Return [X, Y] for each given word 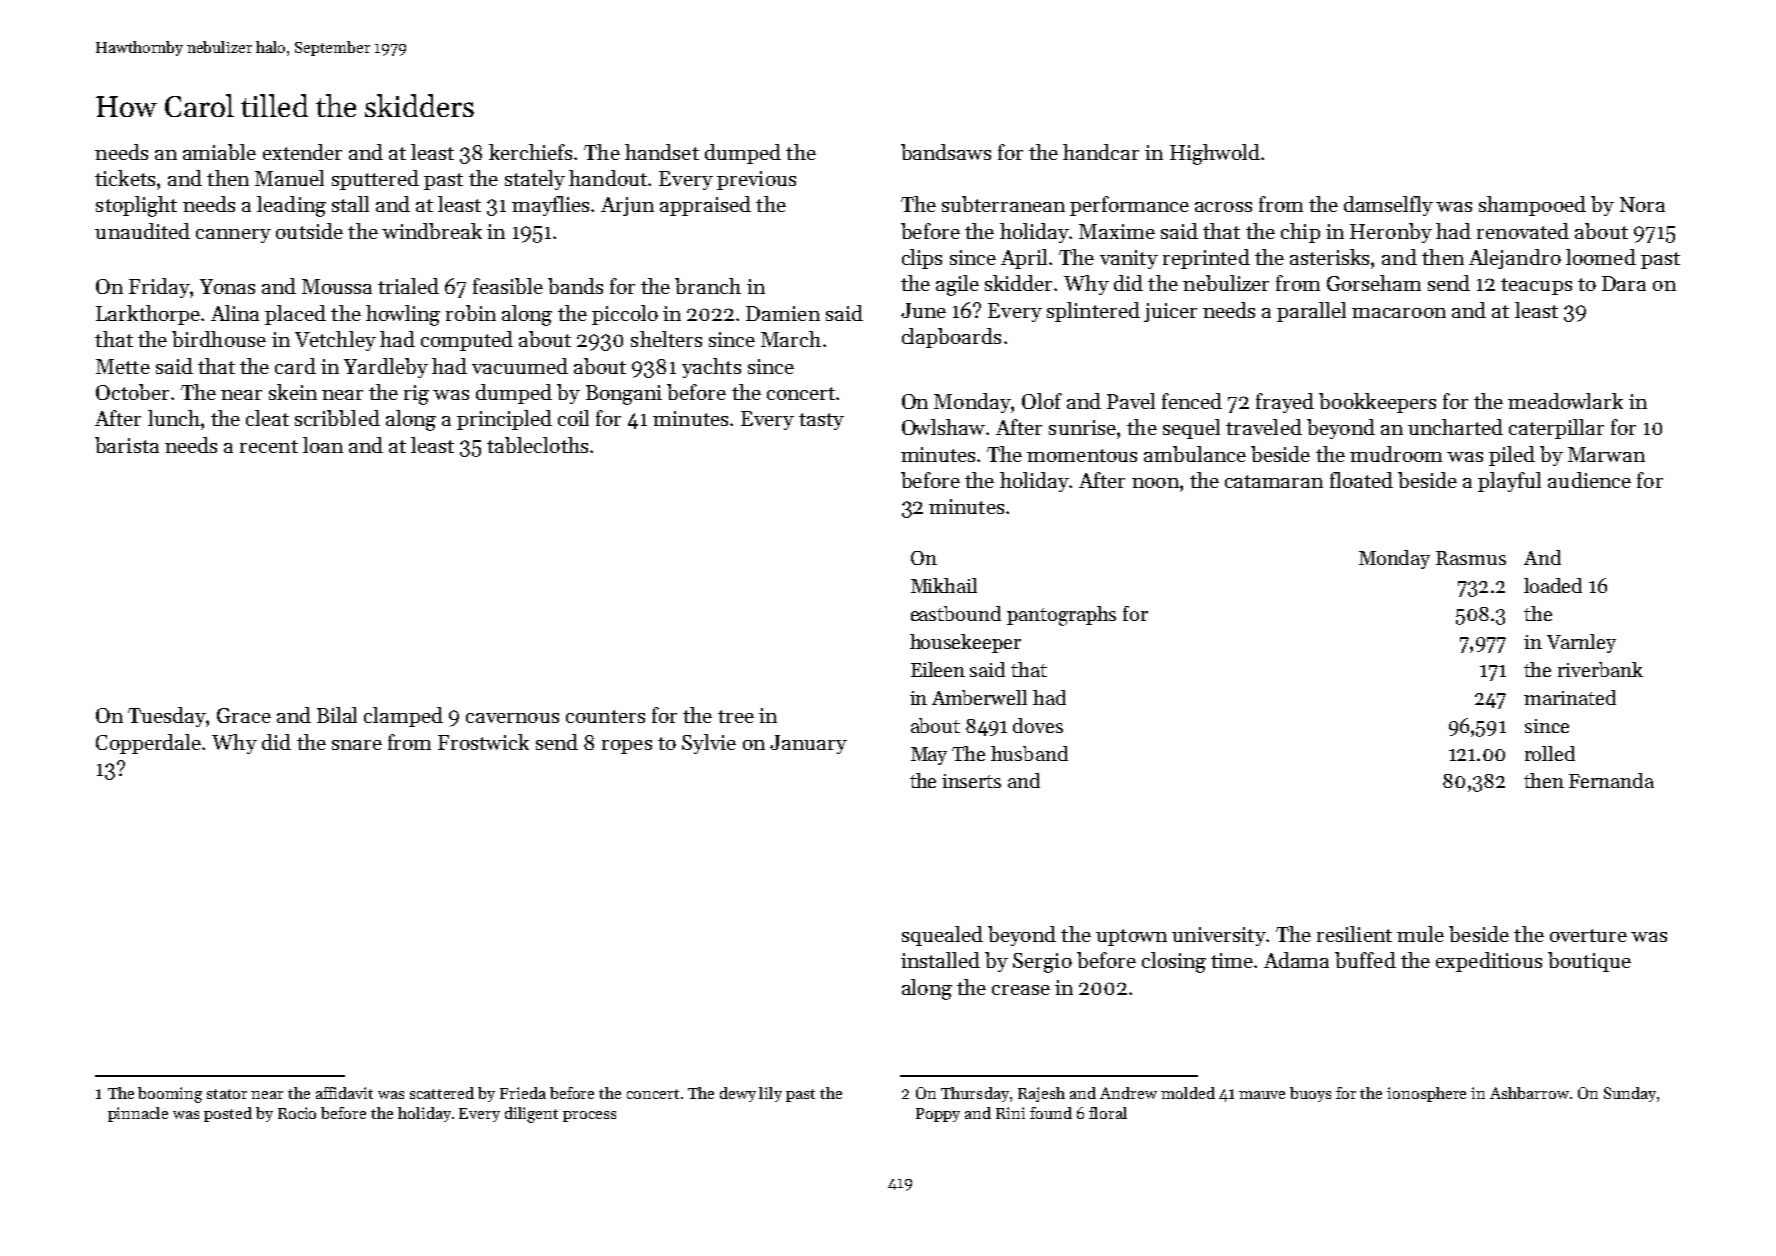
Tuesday [167, 717]
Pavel [1131, 401]
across [1223, 207]
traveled [1264, 427]
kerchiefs [530, 152]
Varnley [1581, 643]
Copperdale [149, 744]
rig [416, 395]
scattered [442, 1093]
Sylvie [709, 744]
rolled [1550, 753]
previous [756, 180]
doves [1038, 725]
